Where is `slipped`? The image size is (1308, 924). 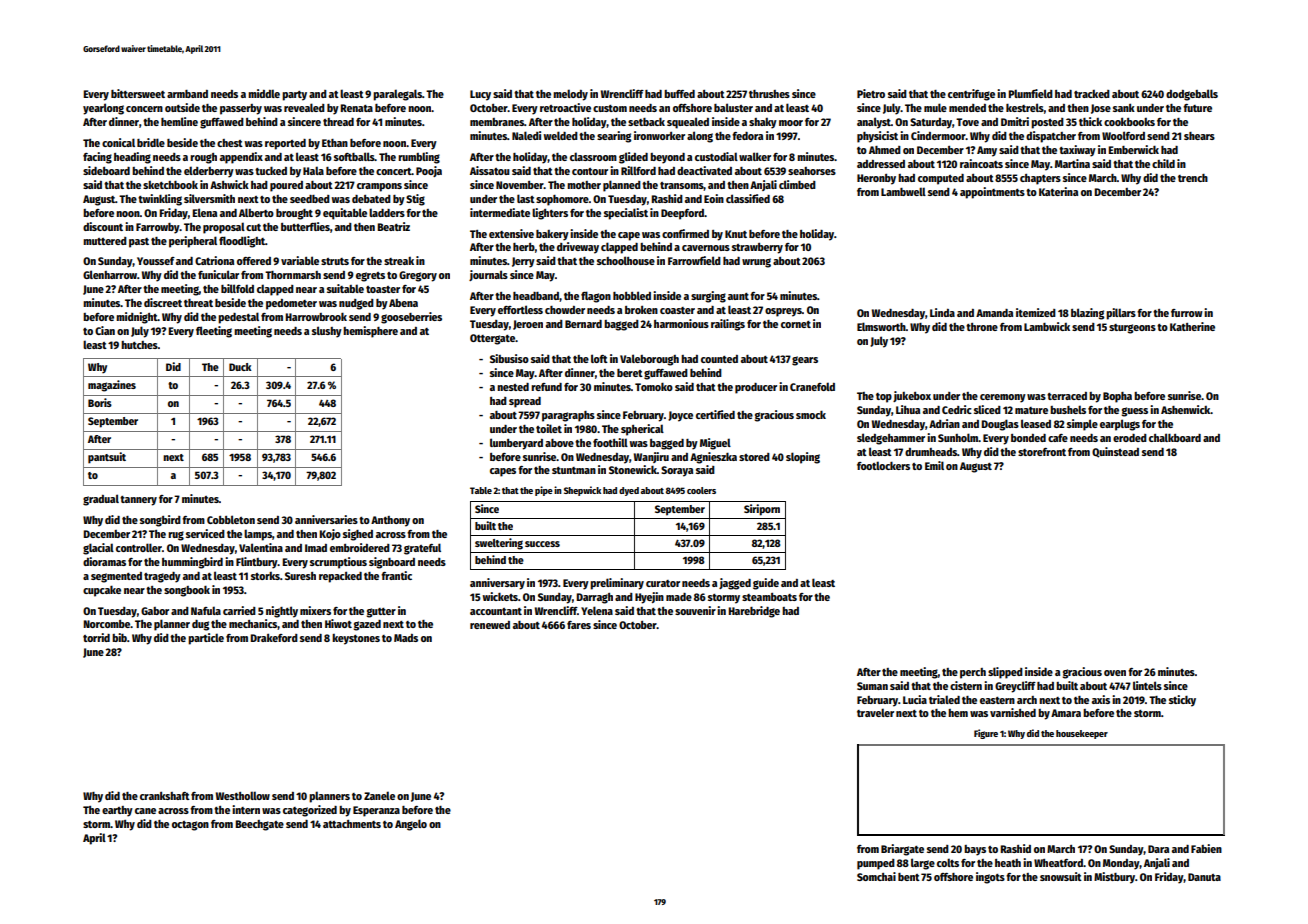 slipped is located at coordinates (1005, 673).
